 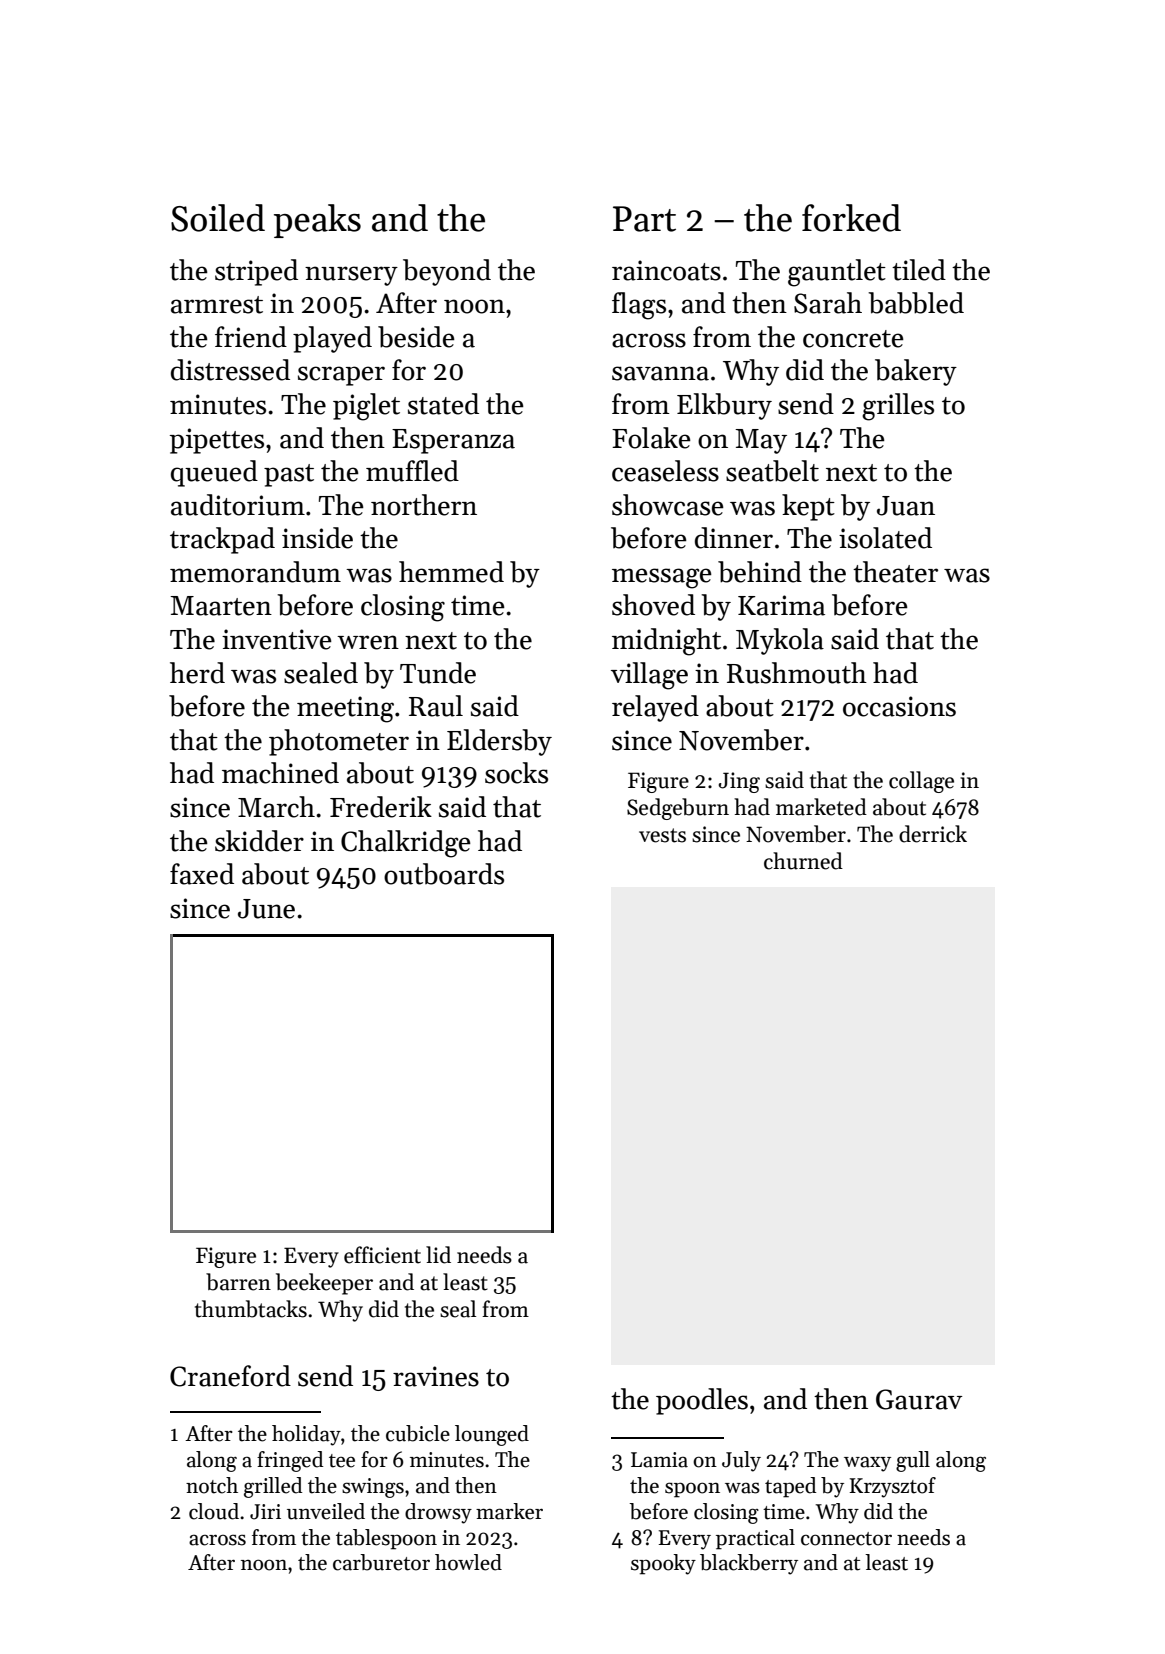 I want to click on forked, so click(x=851, y=218).
